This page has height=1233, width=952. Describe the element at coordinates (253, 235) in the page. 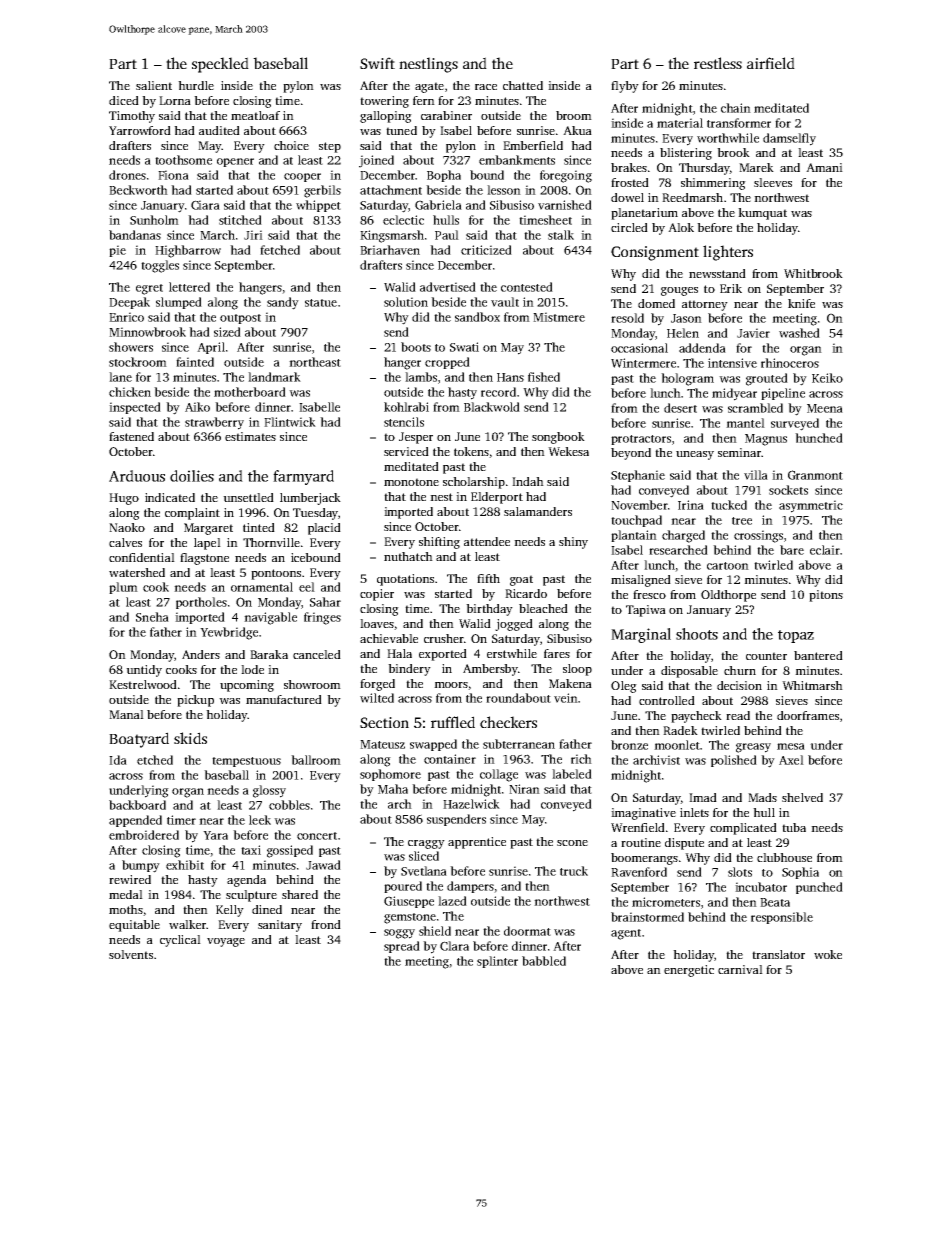

I see `Jiri` at that location.
